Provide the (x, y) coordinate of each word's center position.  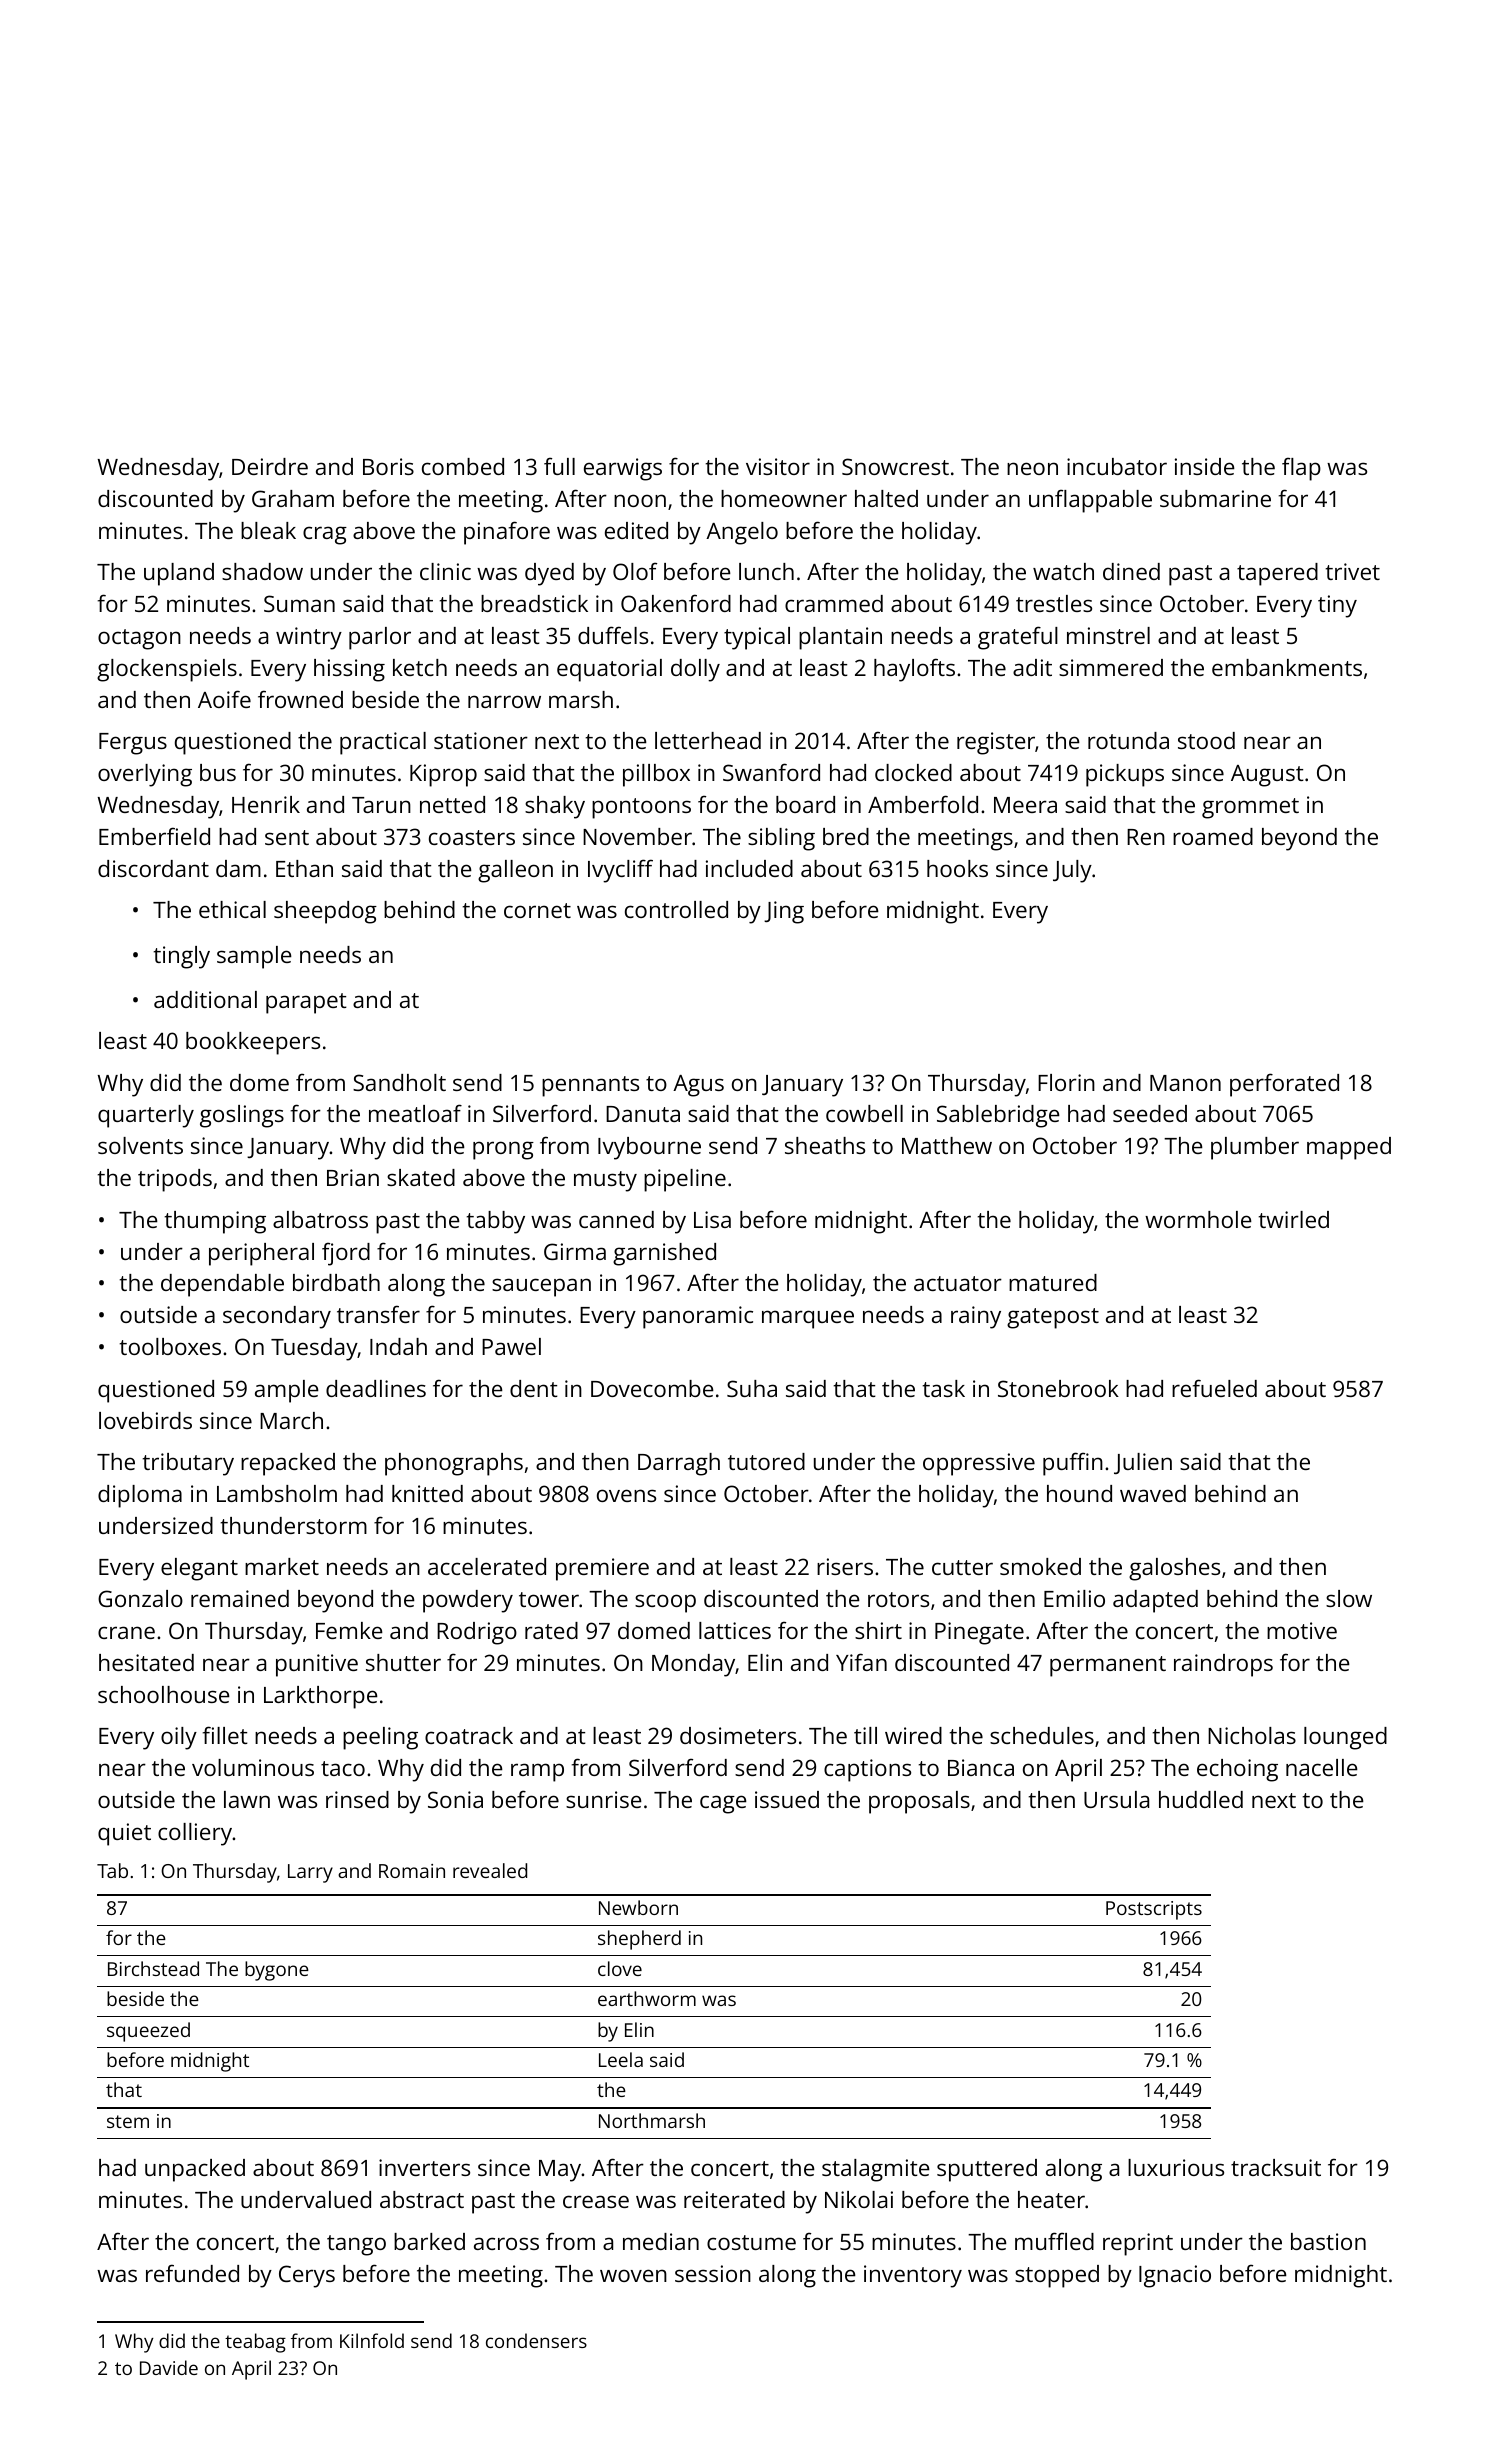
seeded (1150, 1113)
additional (205, 999)
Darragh (679, 1464)
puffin (1073, 1464)
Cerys (307, 2276)
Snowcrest (895, 466)
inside (1205, 466)
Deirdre (270, 466)
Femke (349, 1630)
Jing (784, 912)
